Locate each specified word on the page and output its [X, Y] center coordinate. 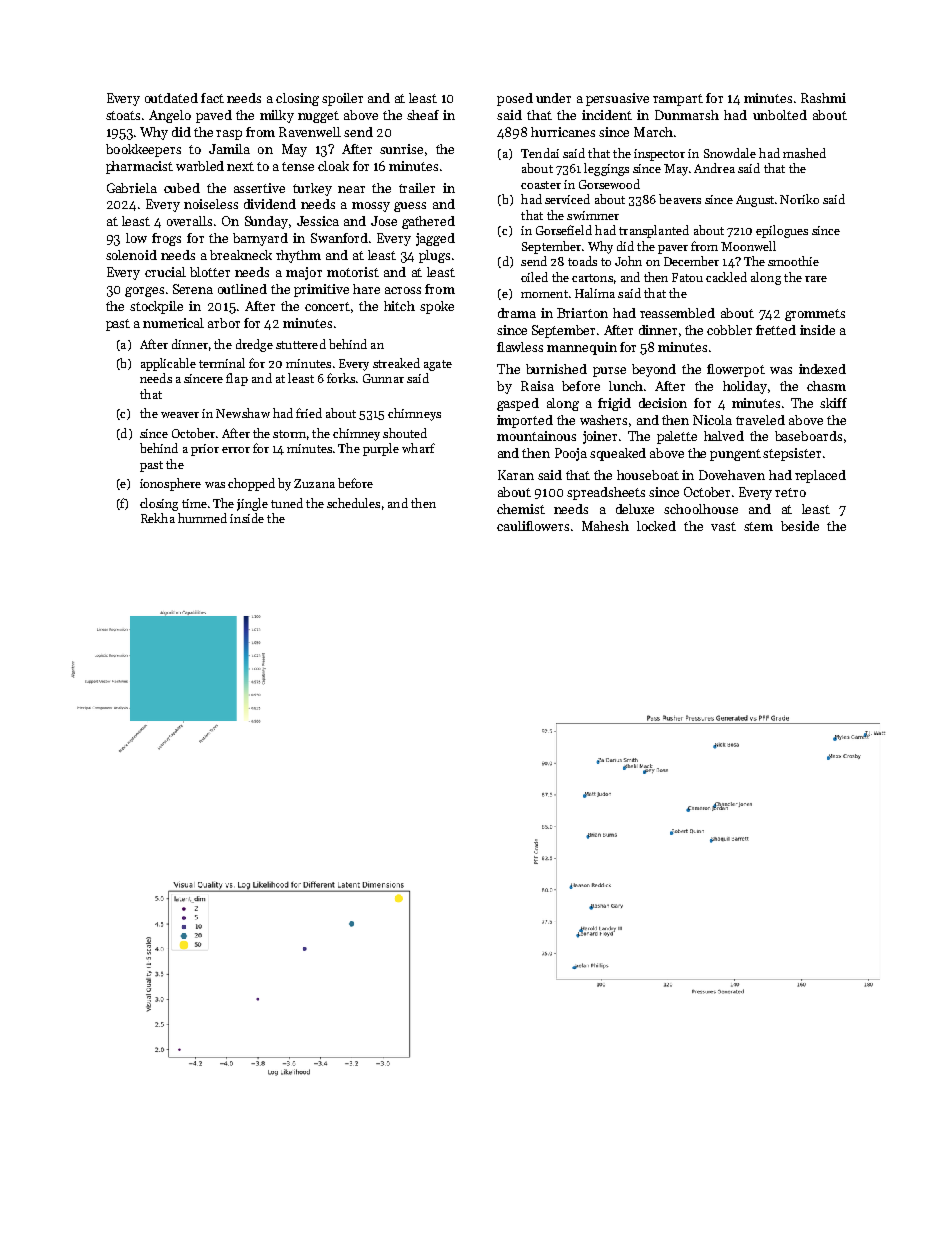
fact [212, 98]
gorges [144, 292]
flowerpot [736, 370]
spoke [437, 307]
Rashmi [823, 98]
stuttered [301, 344]
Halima [595, 293]
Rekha [158, 518]
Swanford [339, 238]
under [553, 98]
